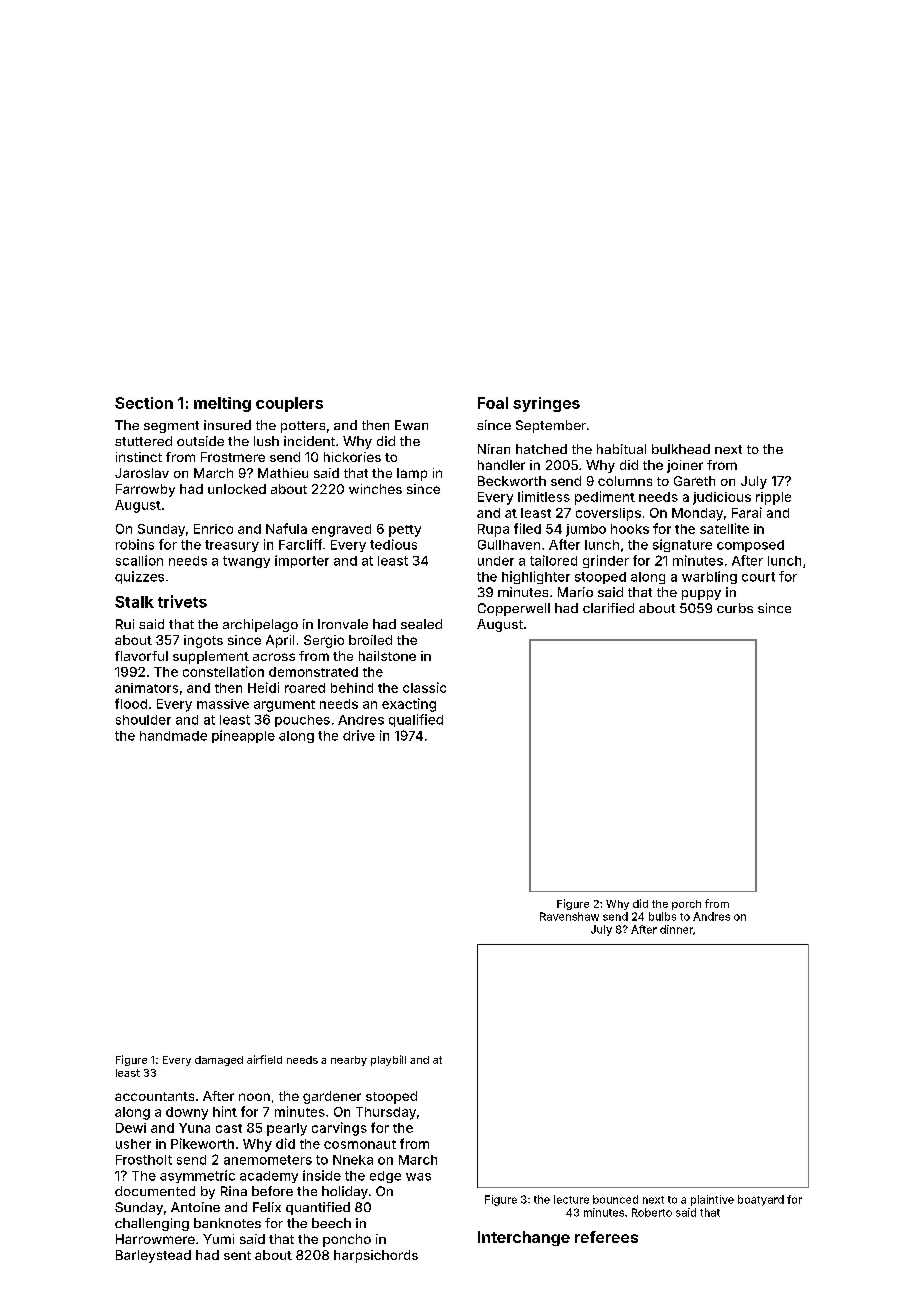 This image has height=1308, width=924. What do you see at coordinates (676, 929) in the image?
I see `dinner` at bounding box center [676, 929].
